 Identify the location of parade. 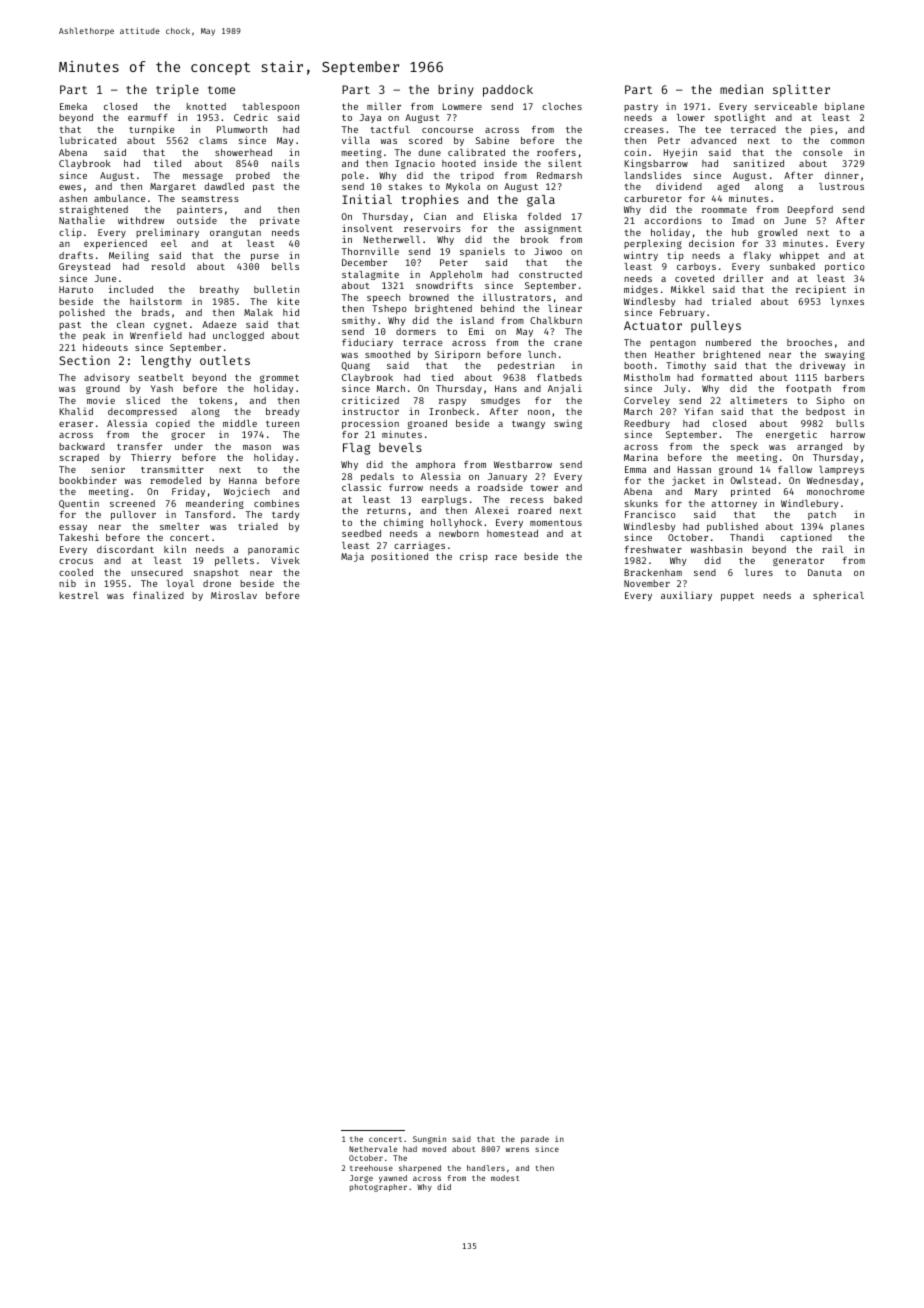
(535, 1140).
